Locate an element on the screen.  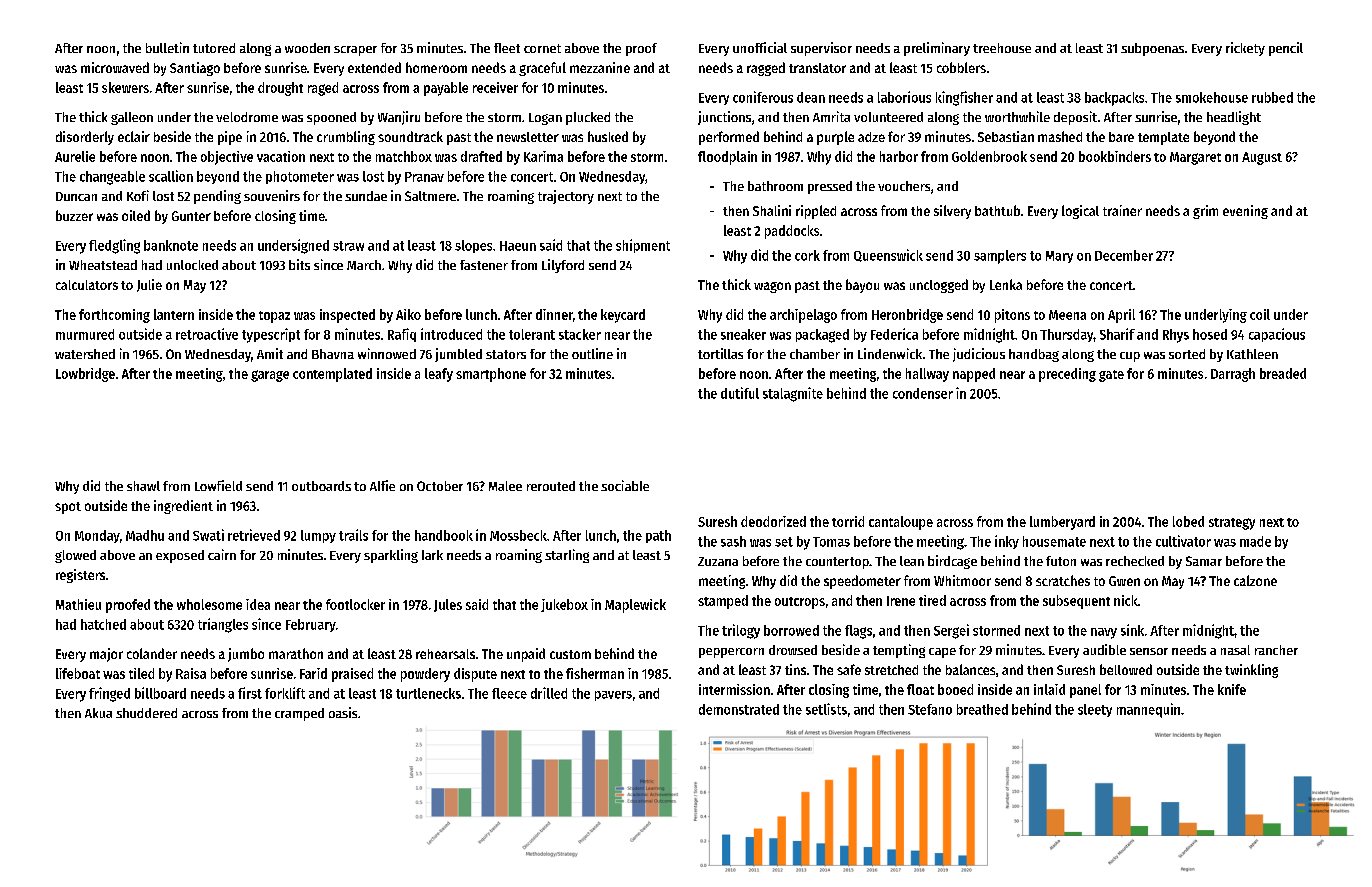
Santiago is located at coordinates (195, 69).
